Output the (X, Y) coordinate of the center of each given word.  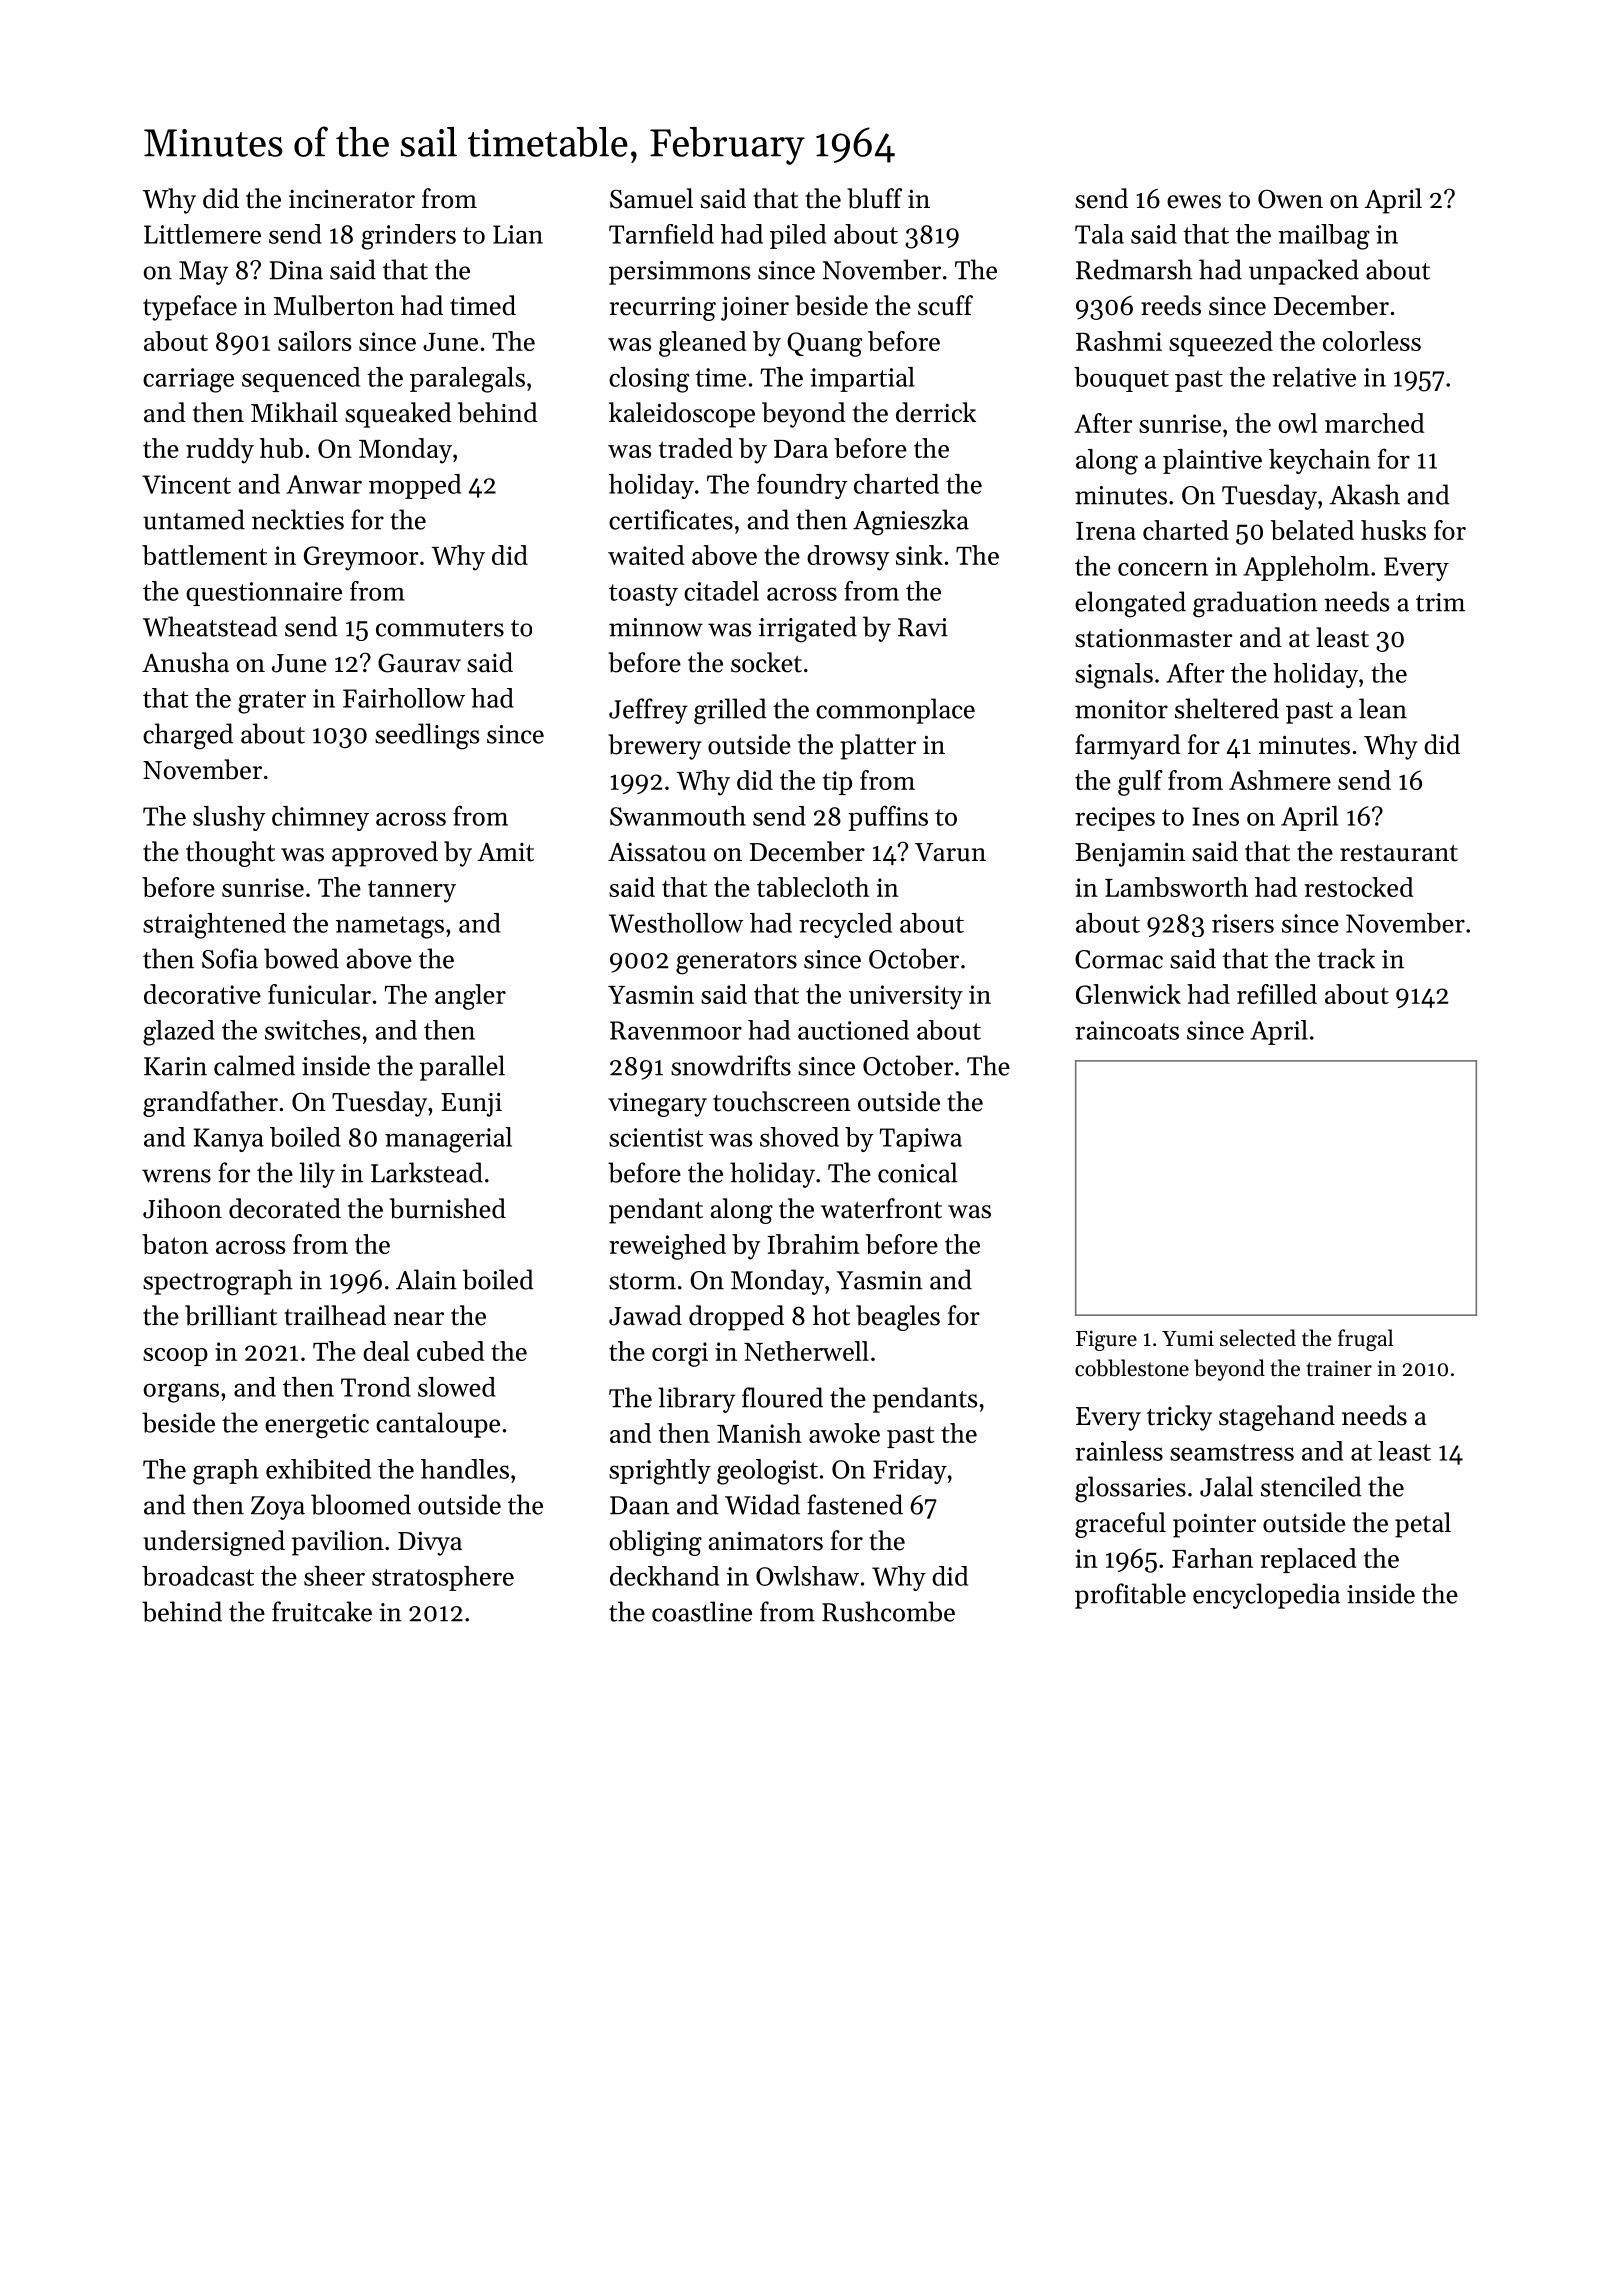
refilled (1277, 994)
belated (1312, 530)
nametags (390, 927)
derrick (936, 412)
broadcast (198, 1576)
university (906, 997)
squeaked (398, 415)
